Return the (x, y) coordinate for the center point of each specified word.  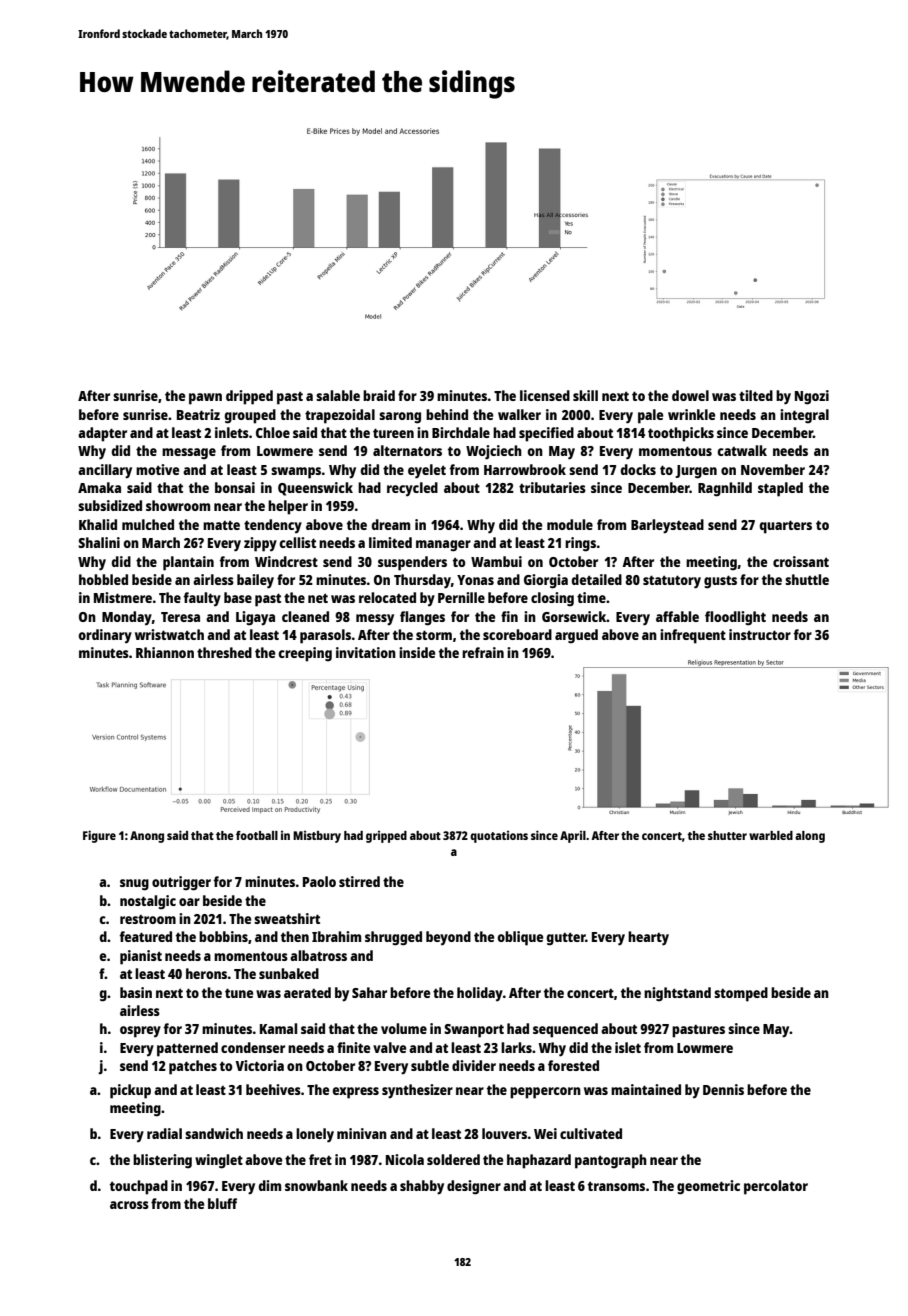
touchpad (139, 1187)
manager (443, 546)
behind (447, 414)
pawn (205, 399)
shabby (422, 1187)
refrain (483, 652)
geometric (708, 1187)
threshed (224, 652)
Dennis (723, 1089)
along (810, 837)
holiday (480, 994)
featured (146, 936)
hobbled (103, 579)
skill (585, 395)
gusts (720, 582)
